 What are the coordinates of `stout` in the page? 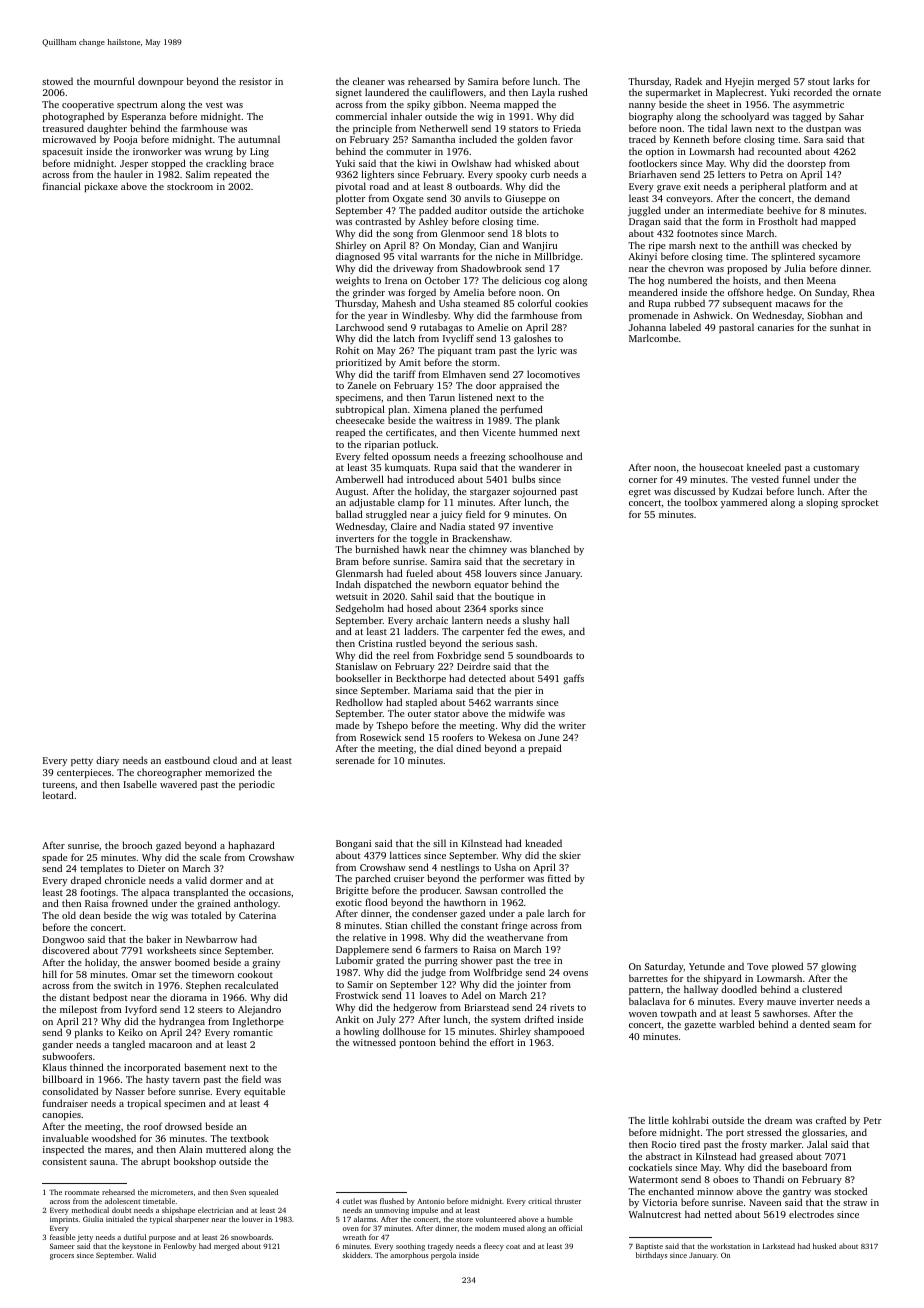 It's located at (819, 82).
